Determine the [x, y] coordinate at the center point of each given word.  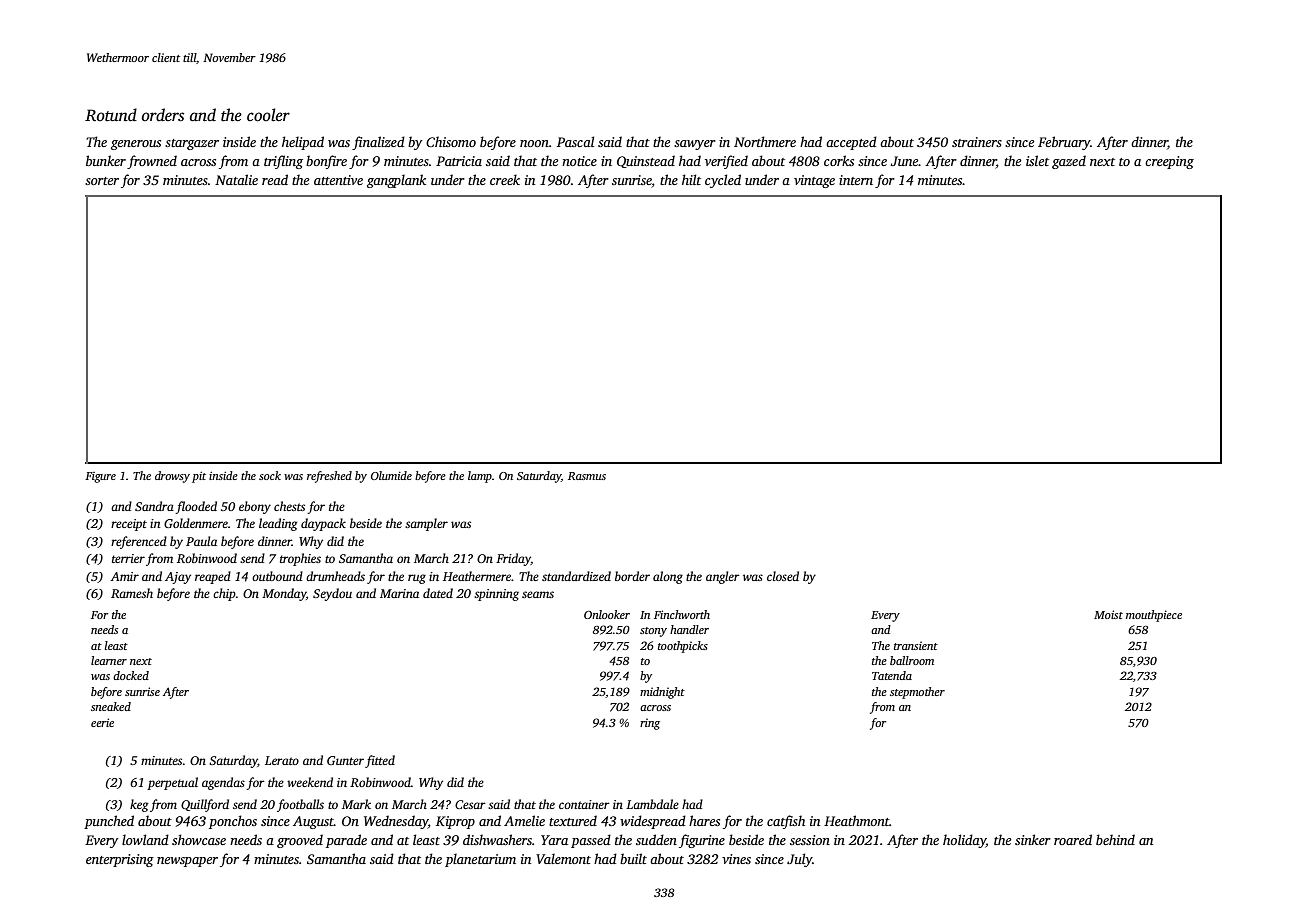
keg [139, 805]
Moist [1108, 614]
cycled [723, 181]
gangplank [396, 181]
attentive [338, 180]
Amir [125, 576]
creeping [1169, 162]
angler [723, 577]
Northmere [765, 141]
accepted [851, 143]
